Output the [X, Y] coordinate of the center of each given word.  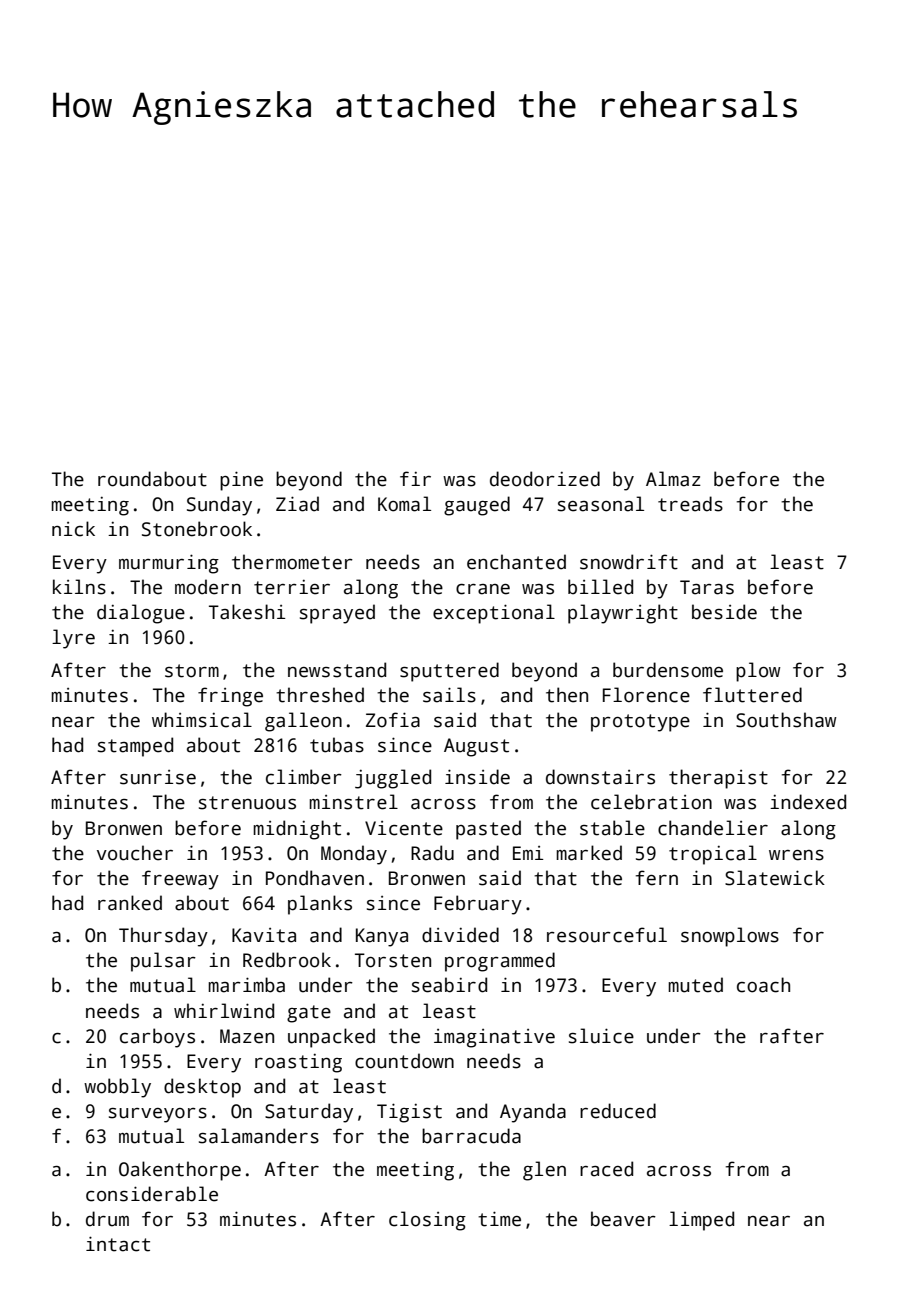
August [476, 747]
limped [701, 1221]
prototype [640, 723]
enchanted [516, 562]
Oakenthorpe [180, 1171]
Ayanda [533, 1113]
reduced [618, 1111]
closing [427, 1221]
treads [690, 504]
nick [73, 529]
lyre [73, 639]
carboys [157, 1038]
